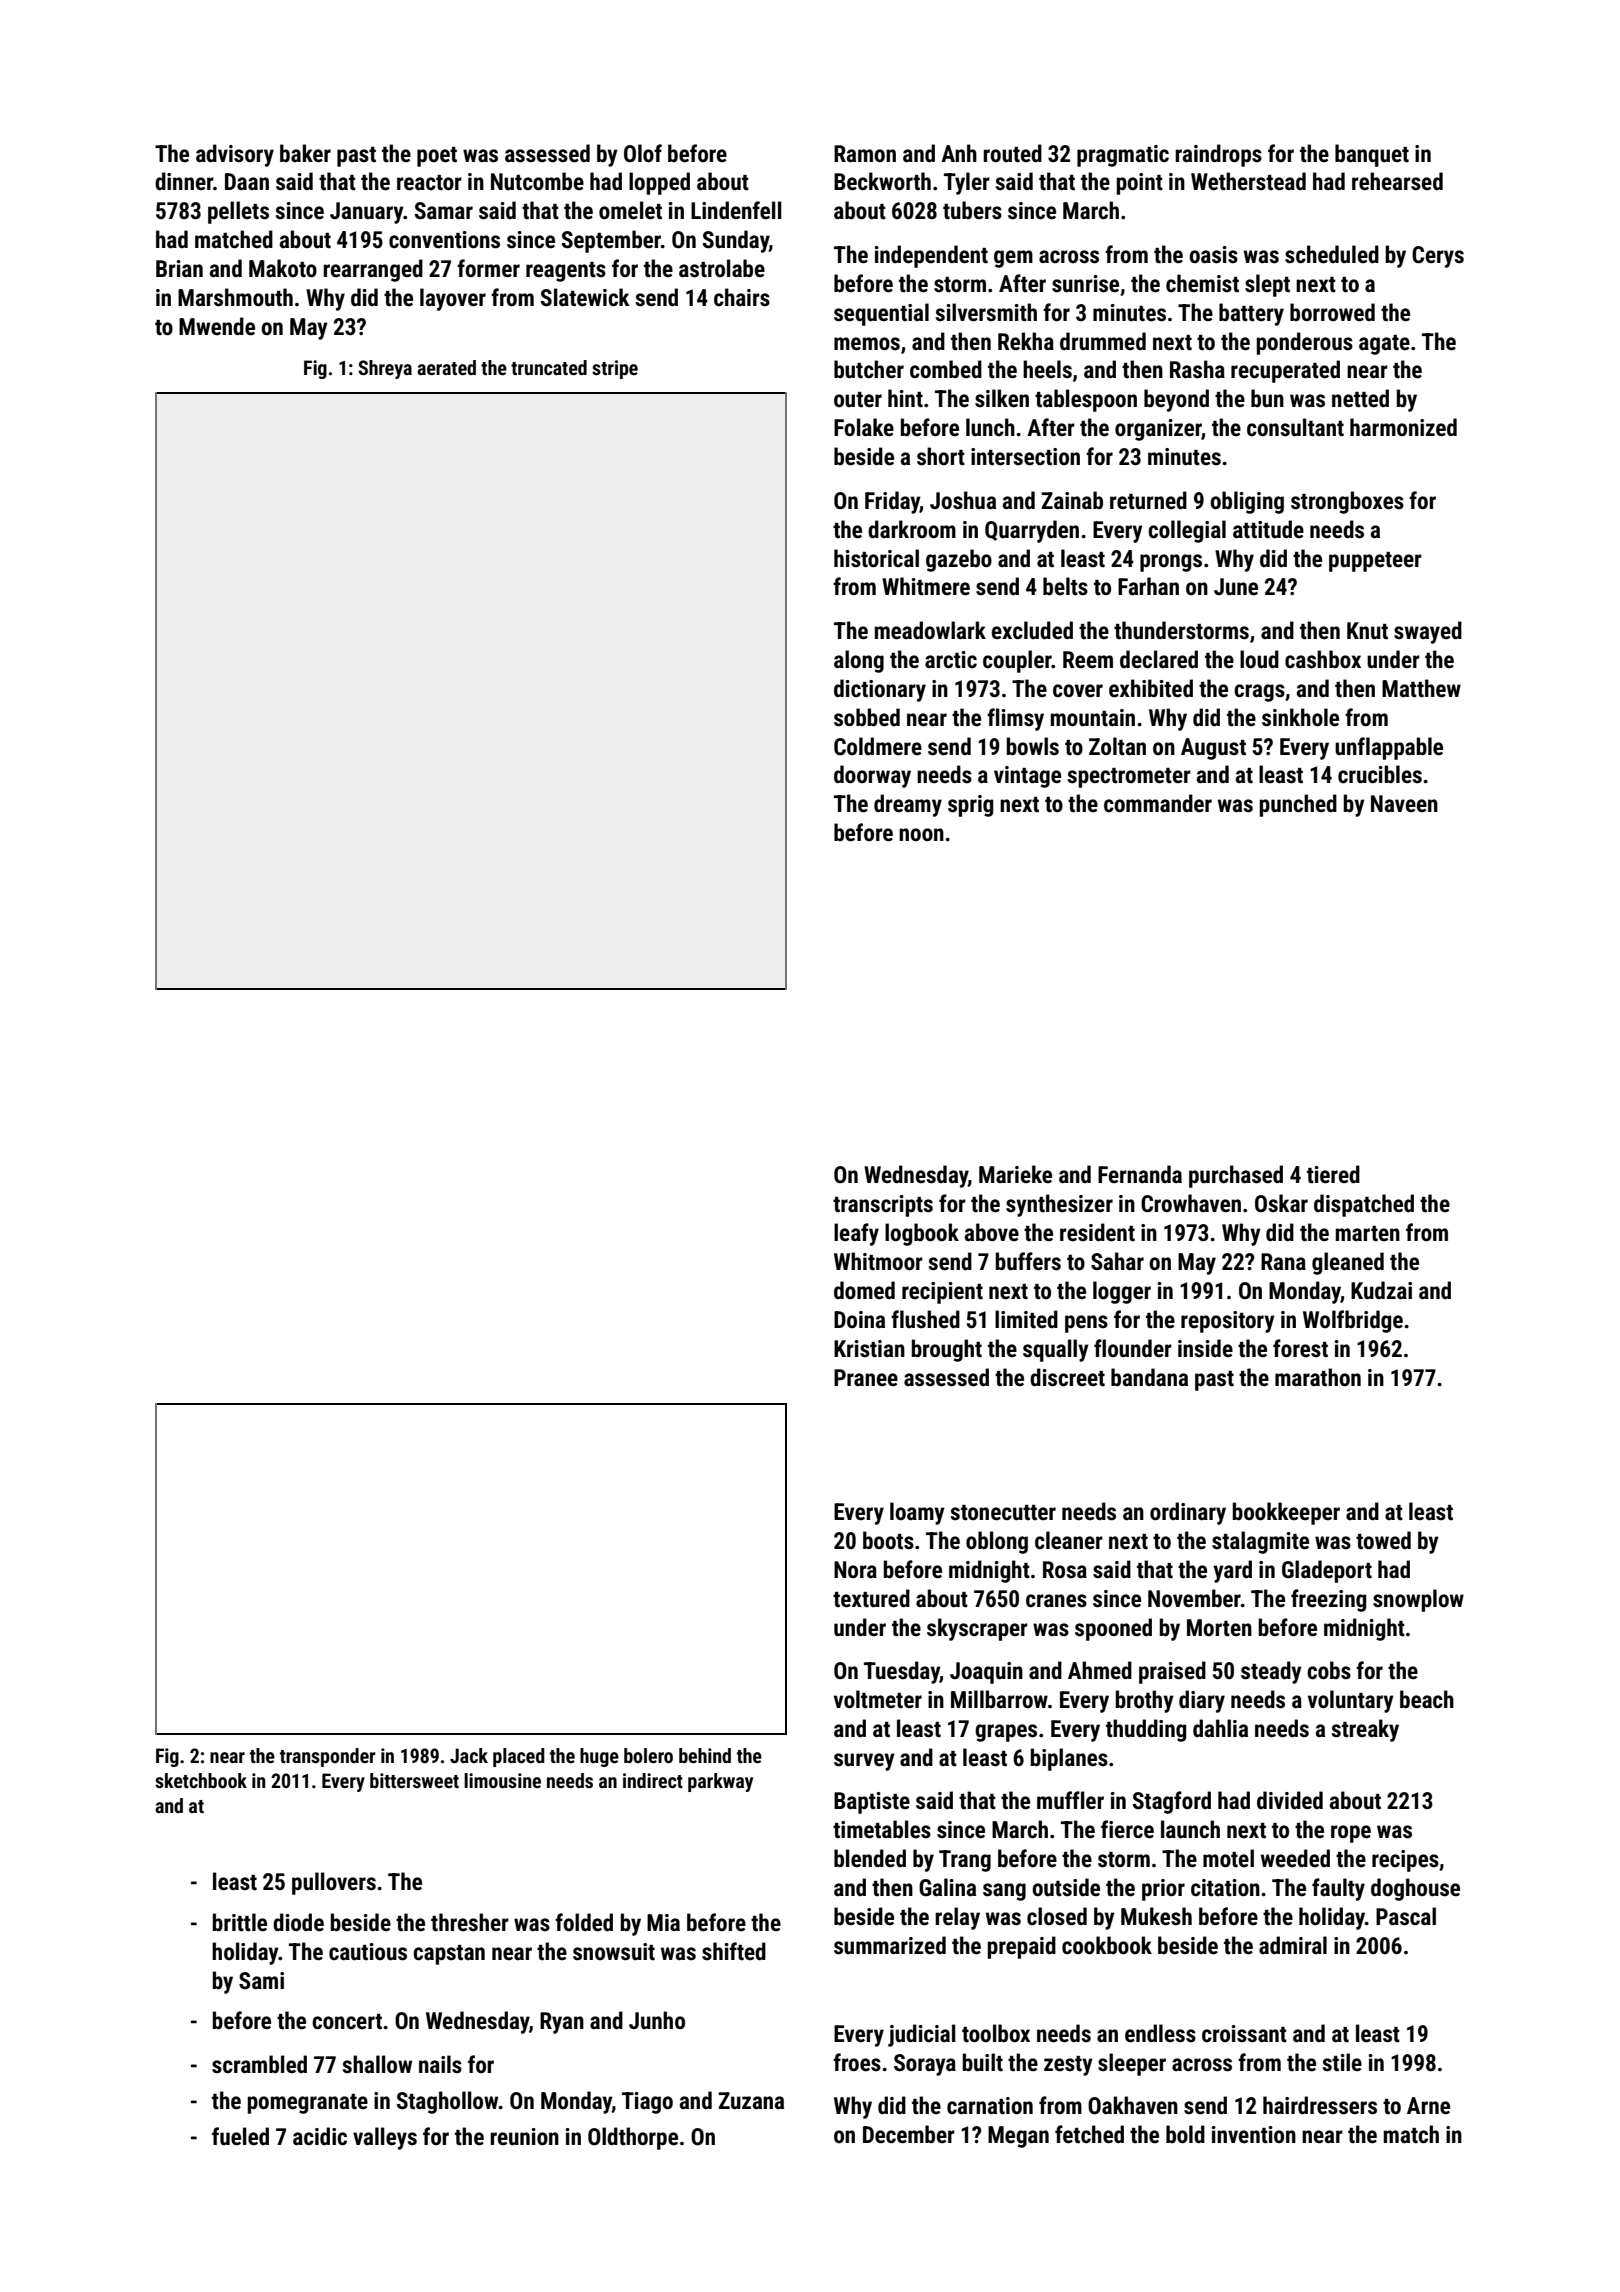  What do you see at coordinates (537, 181) in the screenshot?
I see `Nutcombe` at bounding box center [537, 181].
